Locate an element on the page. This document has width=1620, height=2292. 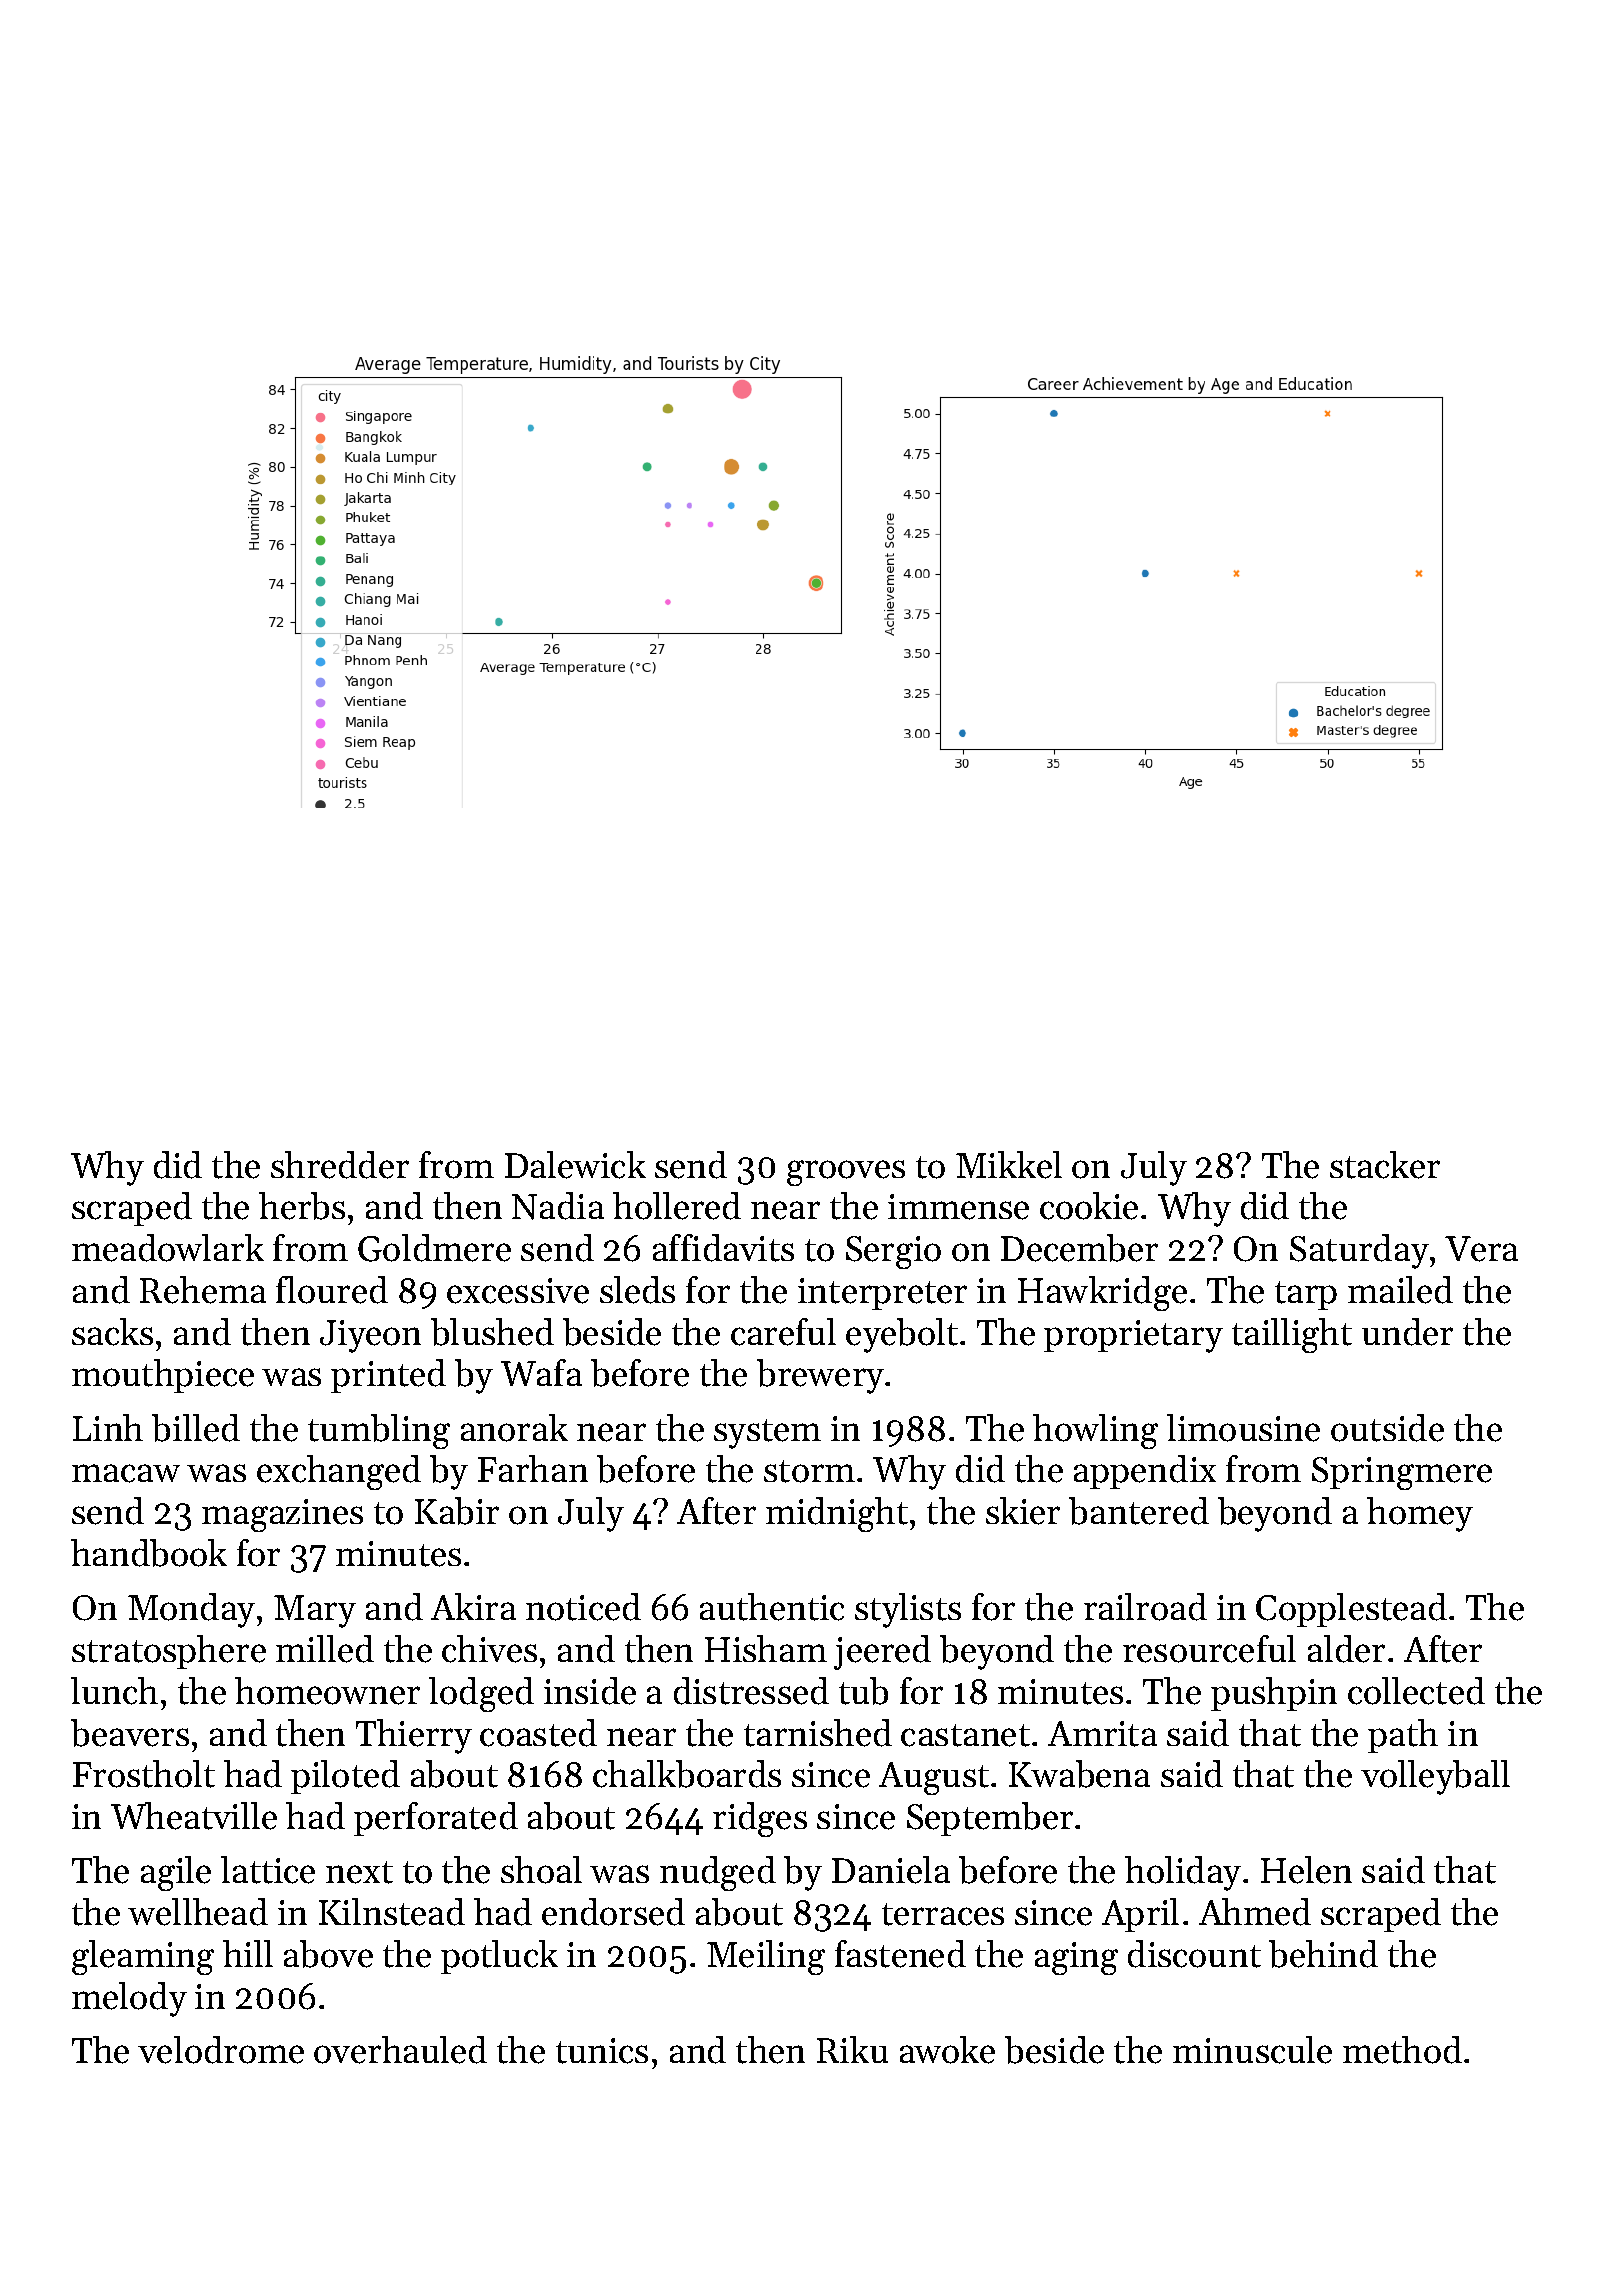
handbook is located at coordinates (149, 1553).
